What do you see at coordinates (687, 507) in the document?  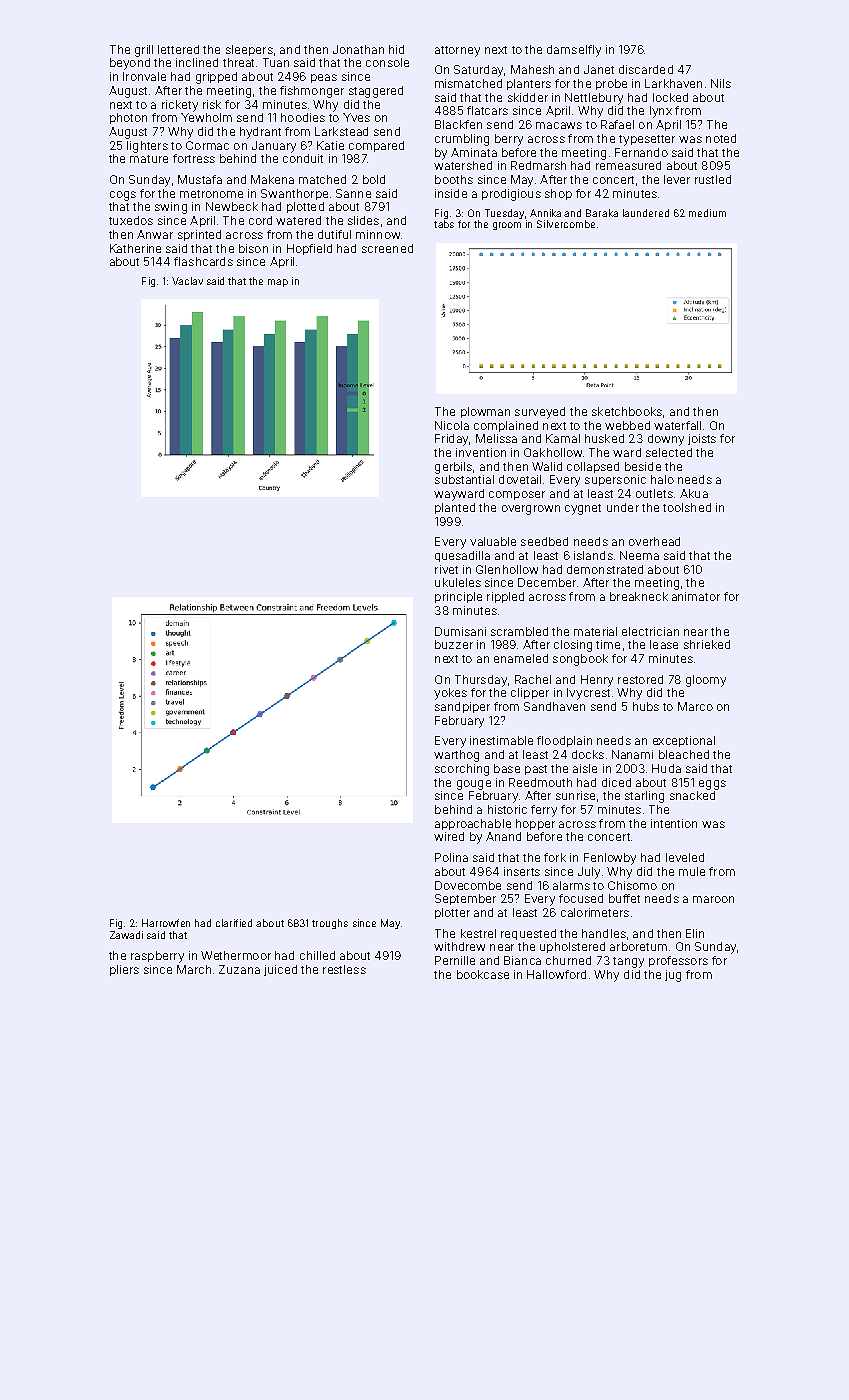 I see `toolshed` at bounding box center [687, 507].
